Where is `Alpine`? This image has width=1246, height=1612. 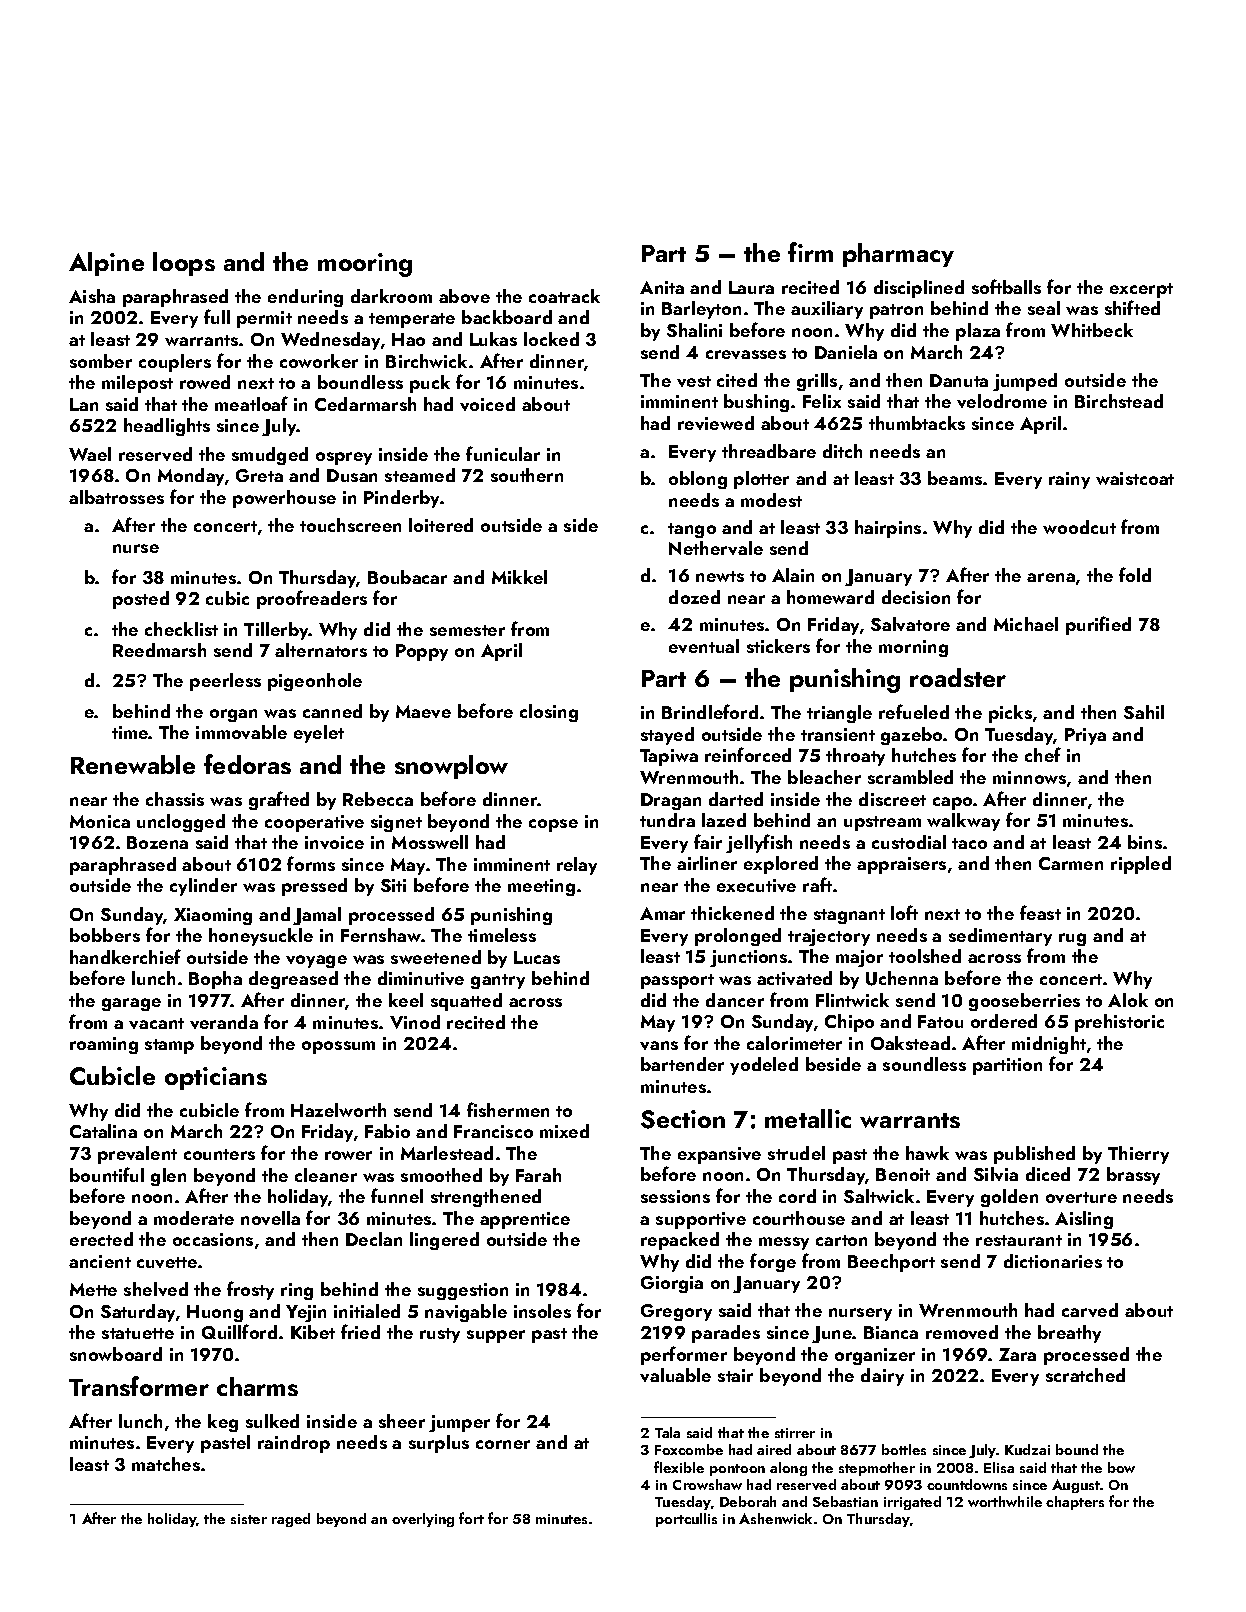
Alpine is located at coordinates (106, 264).
